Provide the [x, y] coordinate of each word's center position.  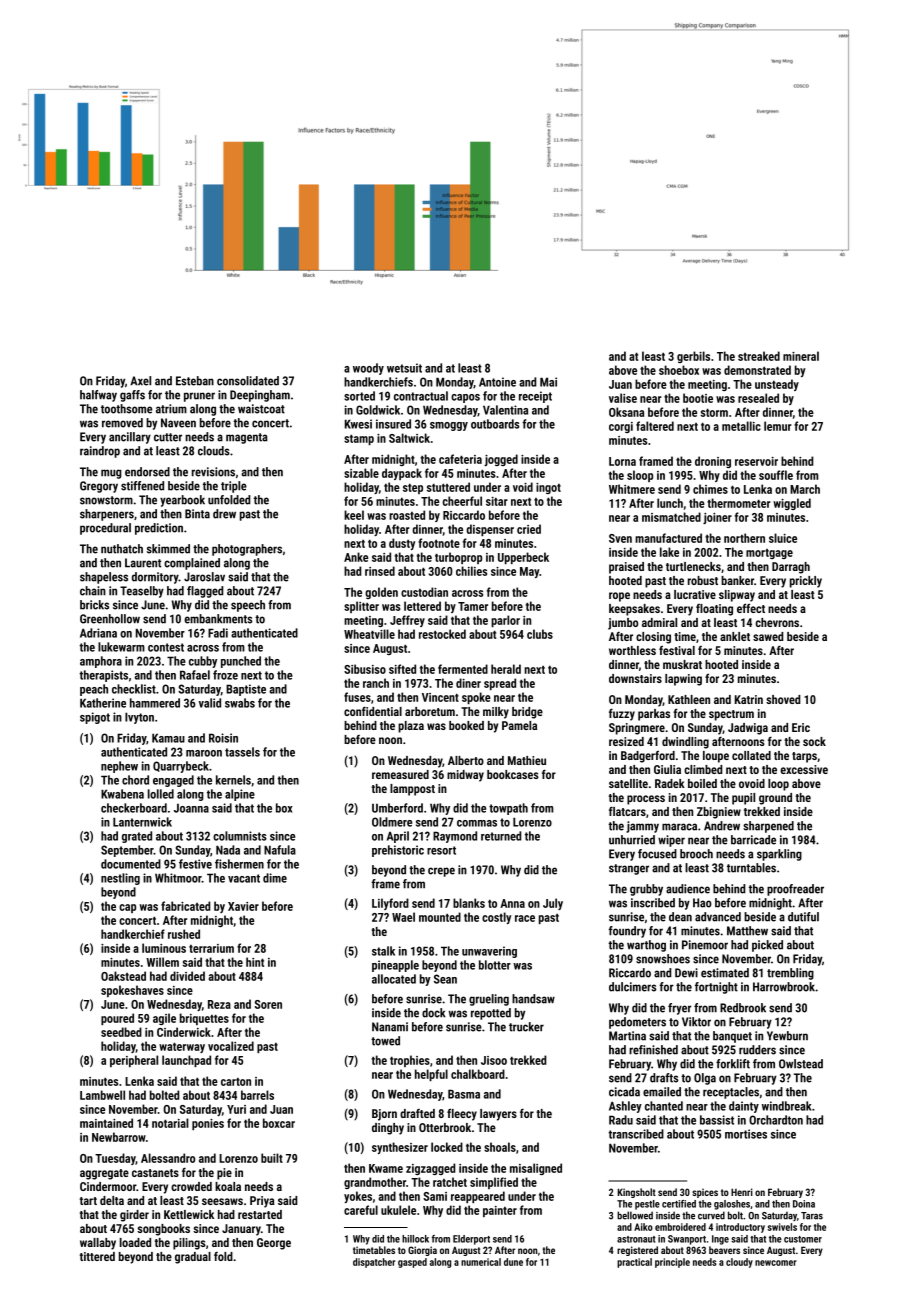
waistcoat [261, 409]
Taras [812, 1216]
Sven [620, 538]
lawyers [498, 1115]
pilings [189, 1244]
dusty [402, 544]
